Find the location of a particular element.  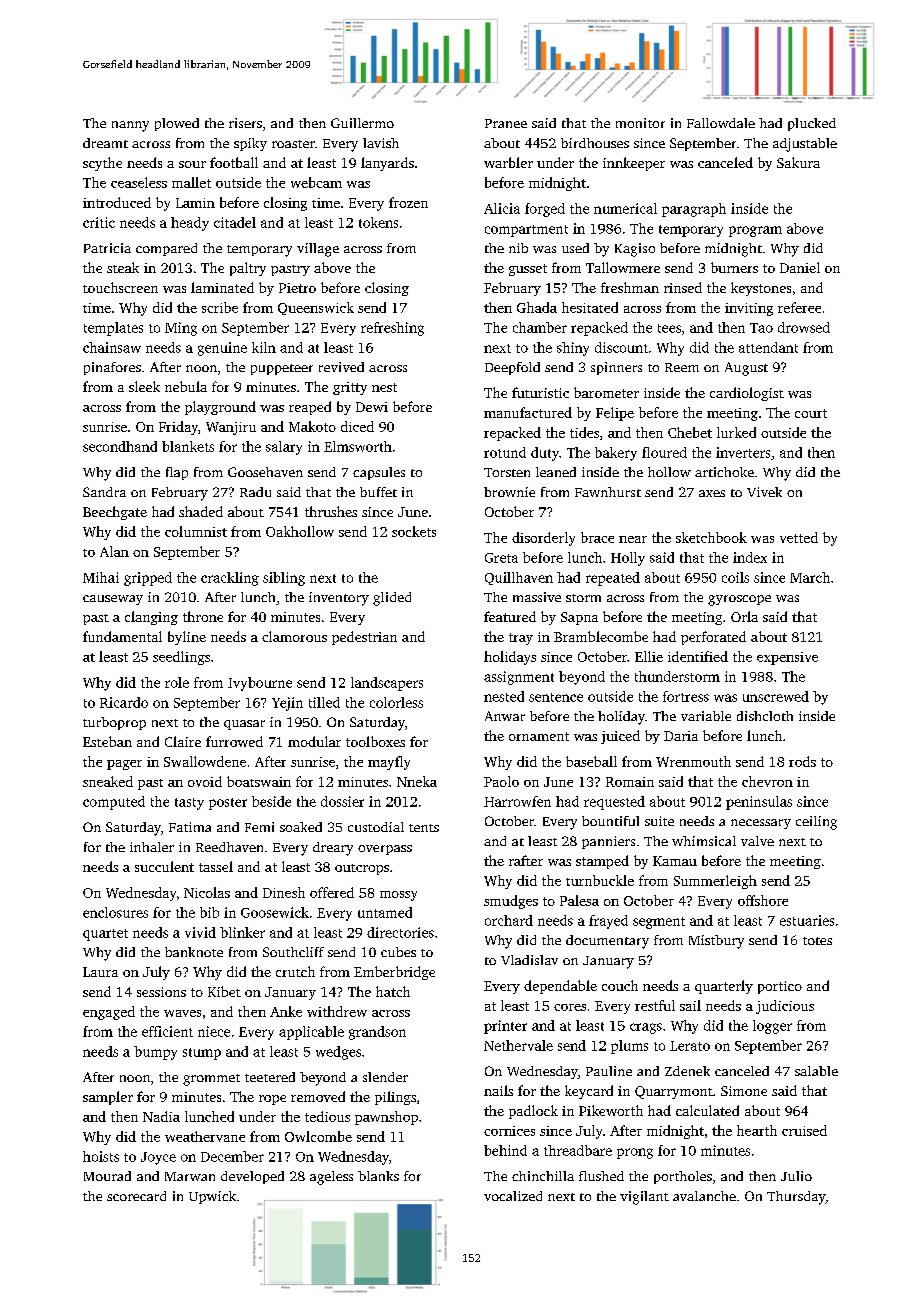

crackling is located at coordinates (230, 579).
